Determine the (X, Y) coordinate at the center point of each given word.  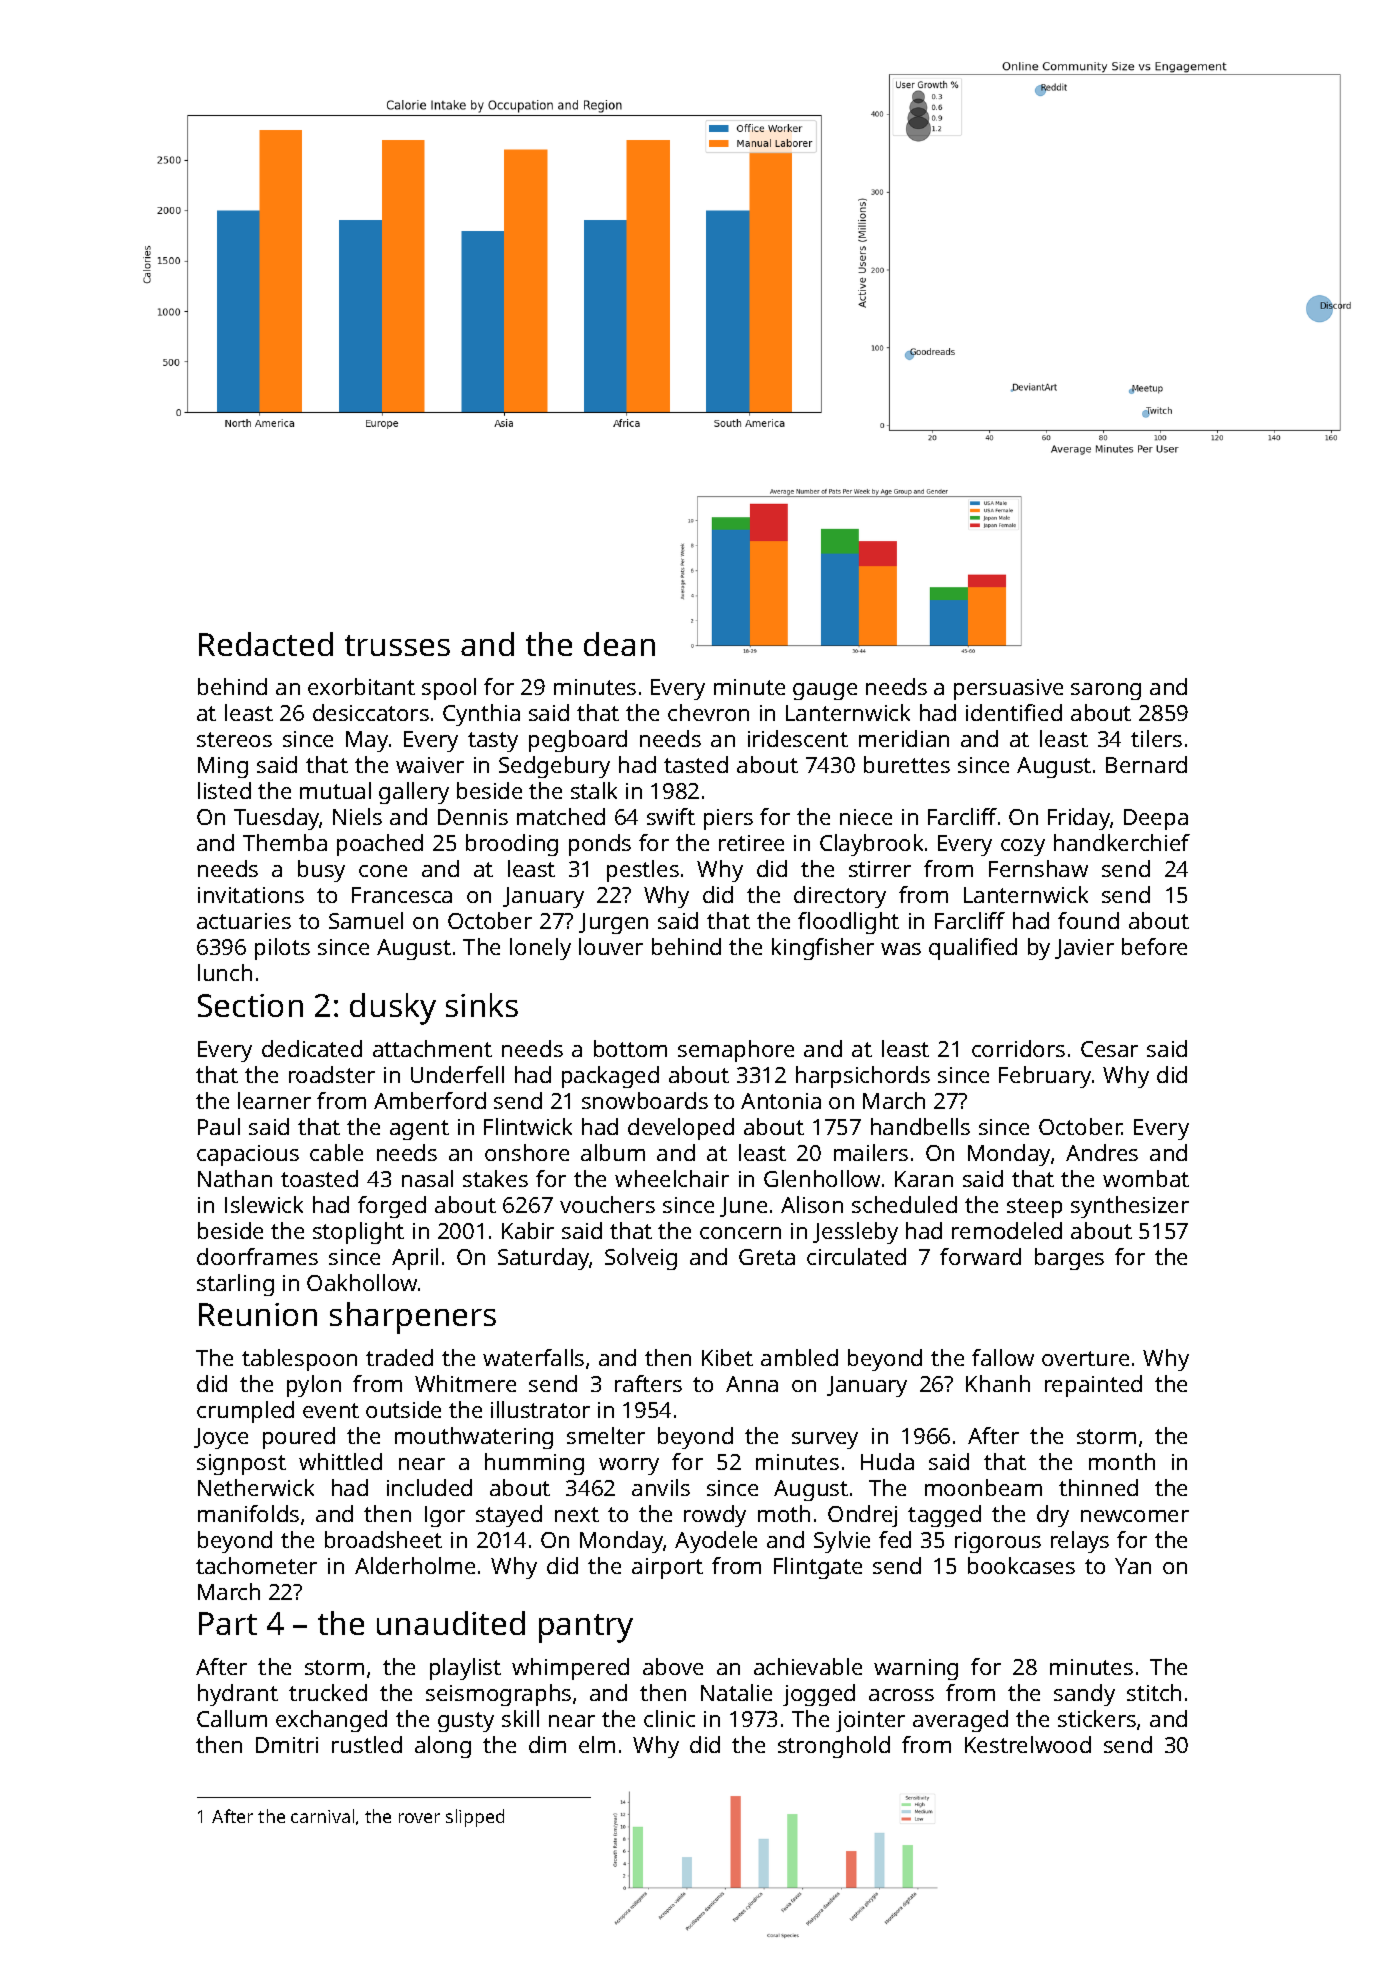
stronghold (834, 1747)
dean (619, 644)
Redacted (266, 644)
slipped (475, 1818)
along (443, 1747)
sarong (1106, 691)
